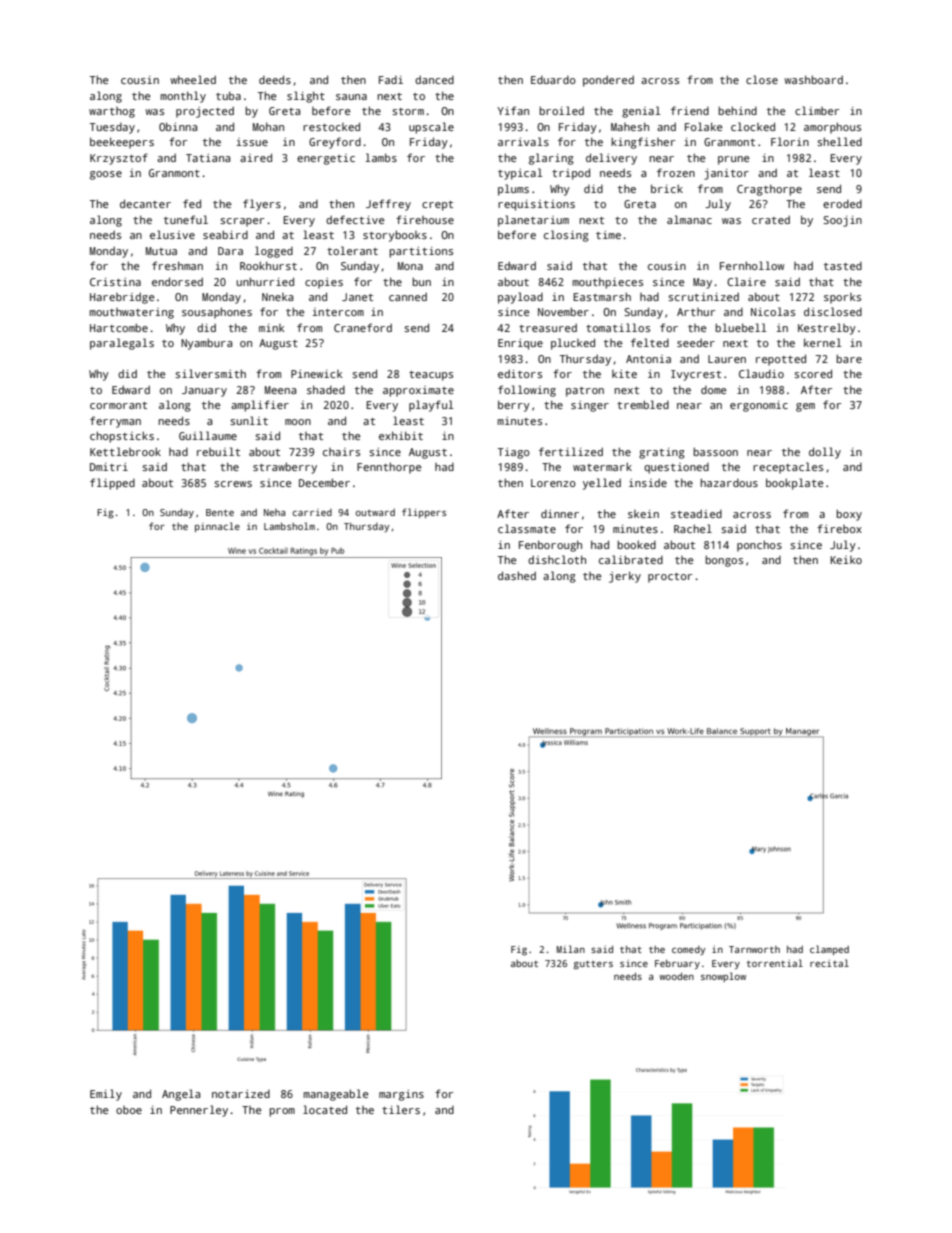  What do you see at coordinates (131, 313) in the document?
I see `mouthwatering` at bounding box center [131, 313].
